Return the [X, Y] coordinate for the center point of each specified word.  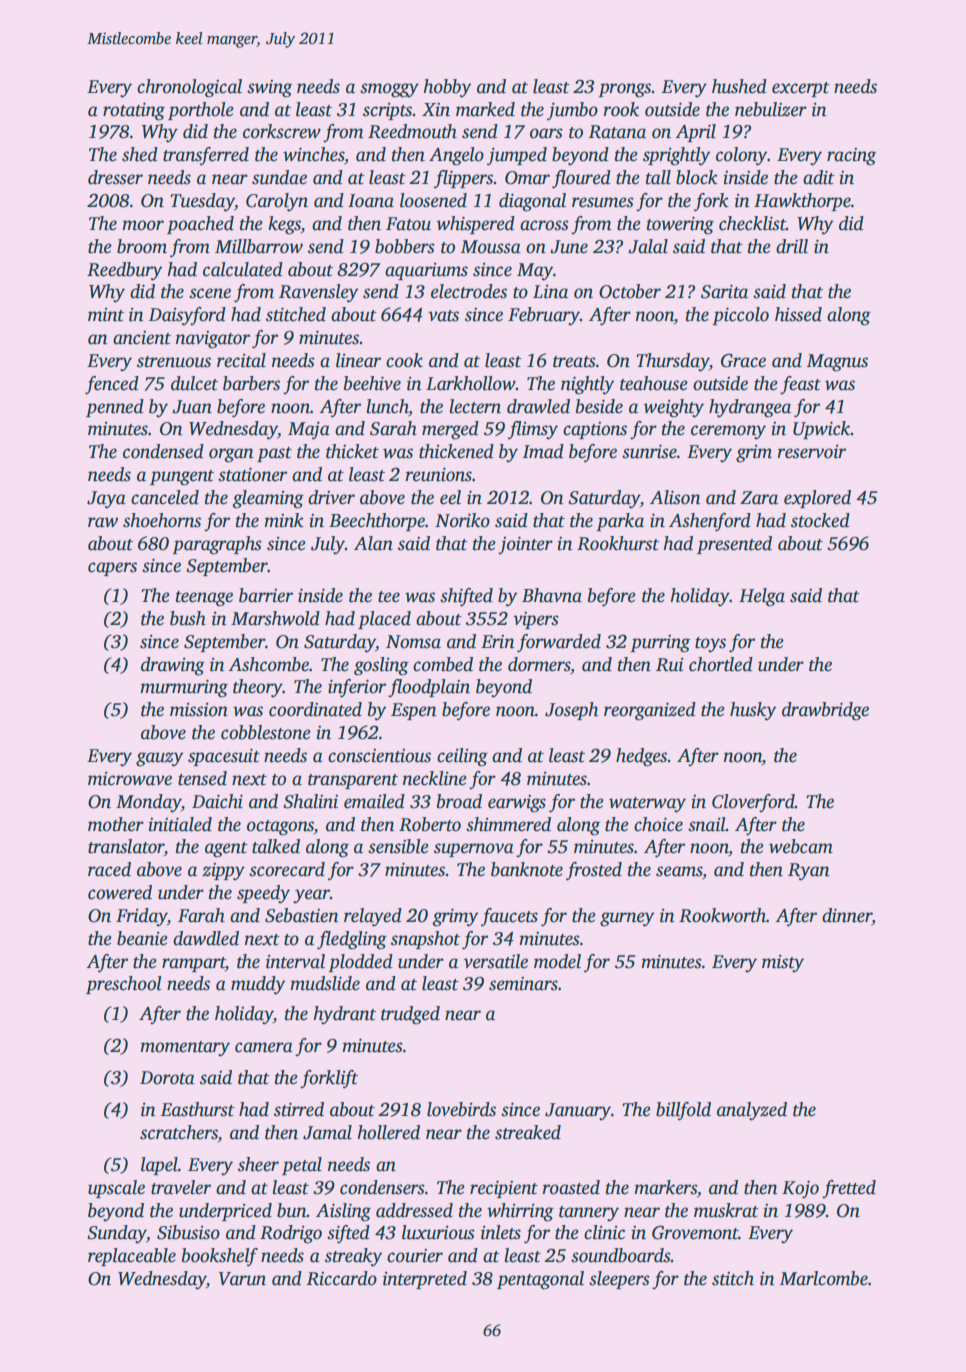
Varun [242, 1279]
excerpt [801, 89]
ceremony [728, 432]
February [544, 316]
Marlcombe [824, 1278]
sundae [279, 177]
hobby [447, 88]
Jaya [106, 500]
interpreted [425, 1280]
